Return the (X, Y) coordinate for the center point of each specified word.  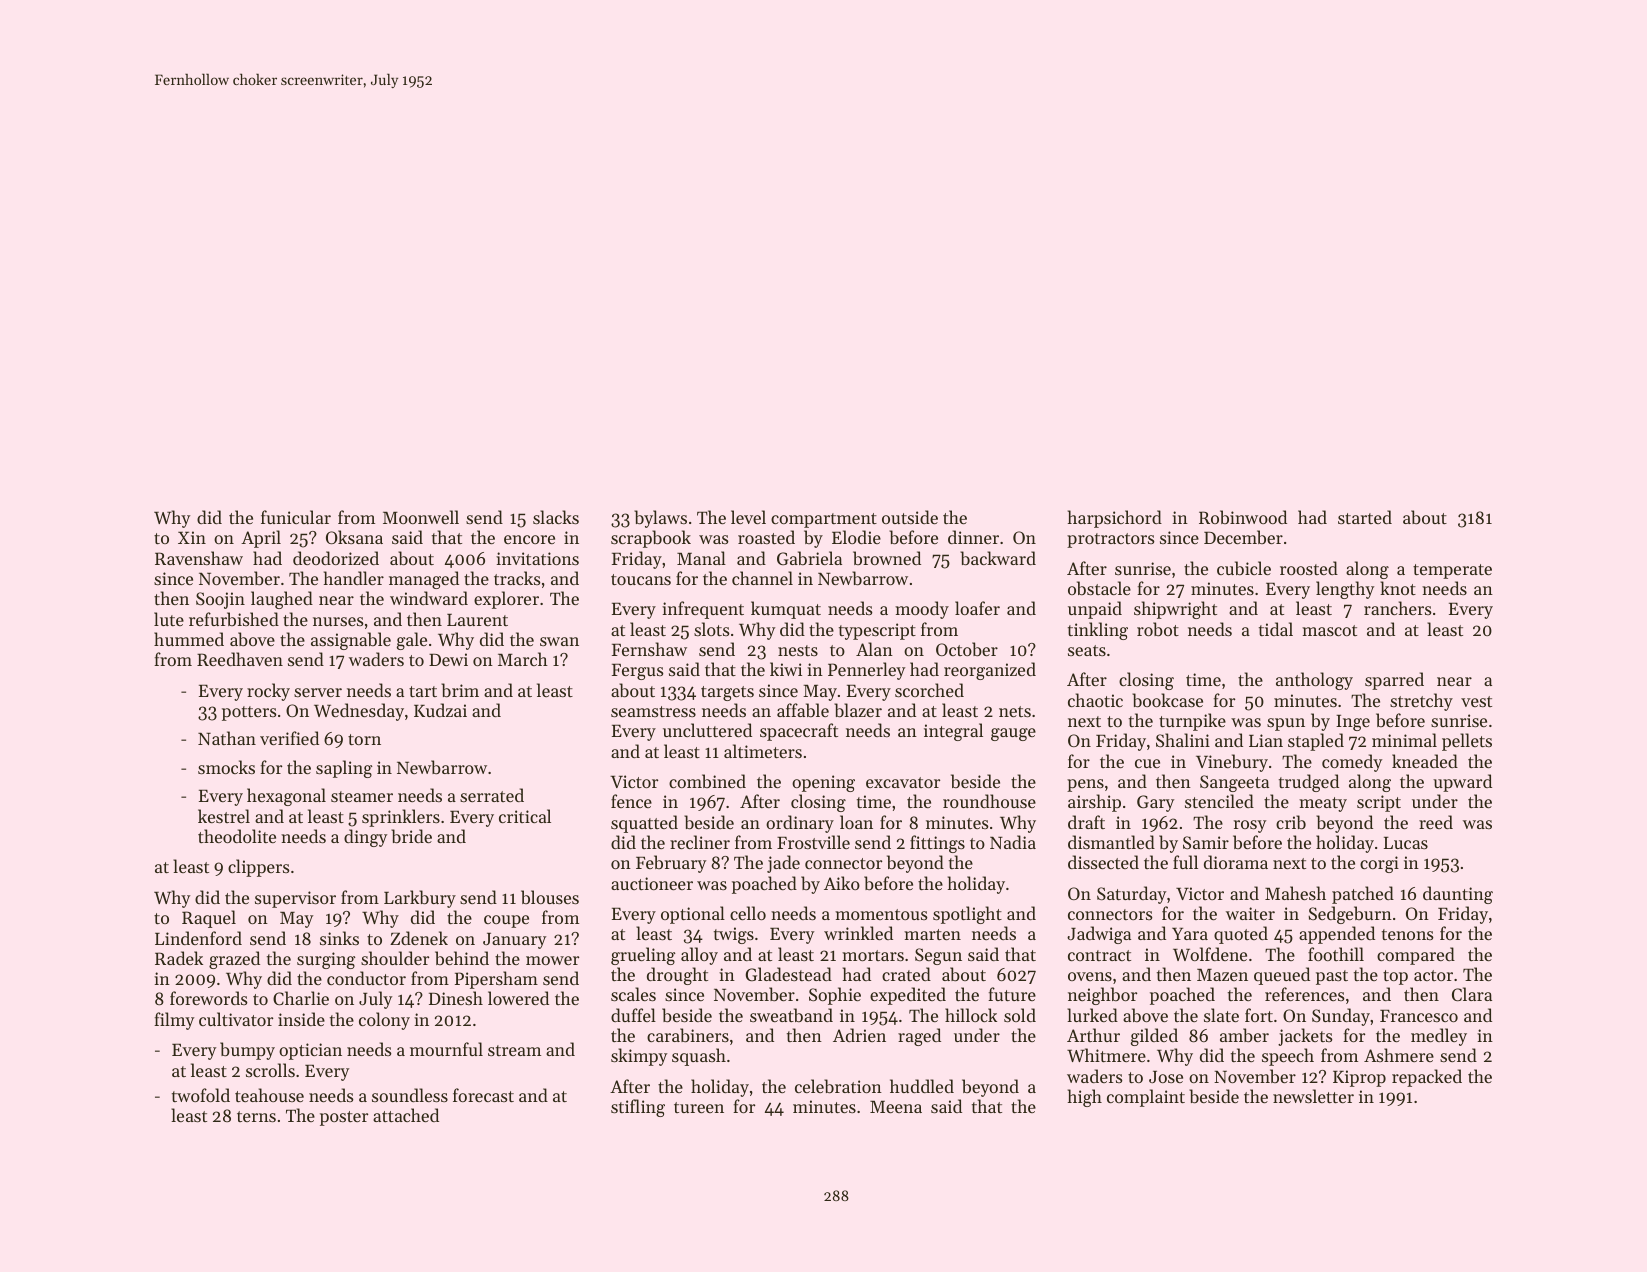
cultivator (236, 1019)
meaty (1323, 804)
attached (406, 1115)
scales (633, 994)
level (748, 517)
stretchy (1421, 702)
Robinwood (1243, 517)
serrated (492, 795)
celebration (838, 1086)
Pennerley (866, 671)
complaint (1146, 1098)
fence (631, 801)
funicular (296, 517)
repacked (1427, 1078)
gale (412, 641)
